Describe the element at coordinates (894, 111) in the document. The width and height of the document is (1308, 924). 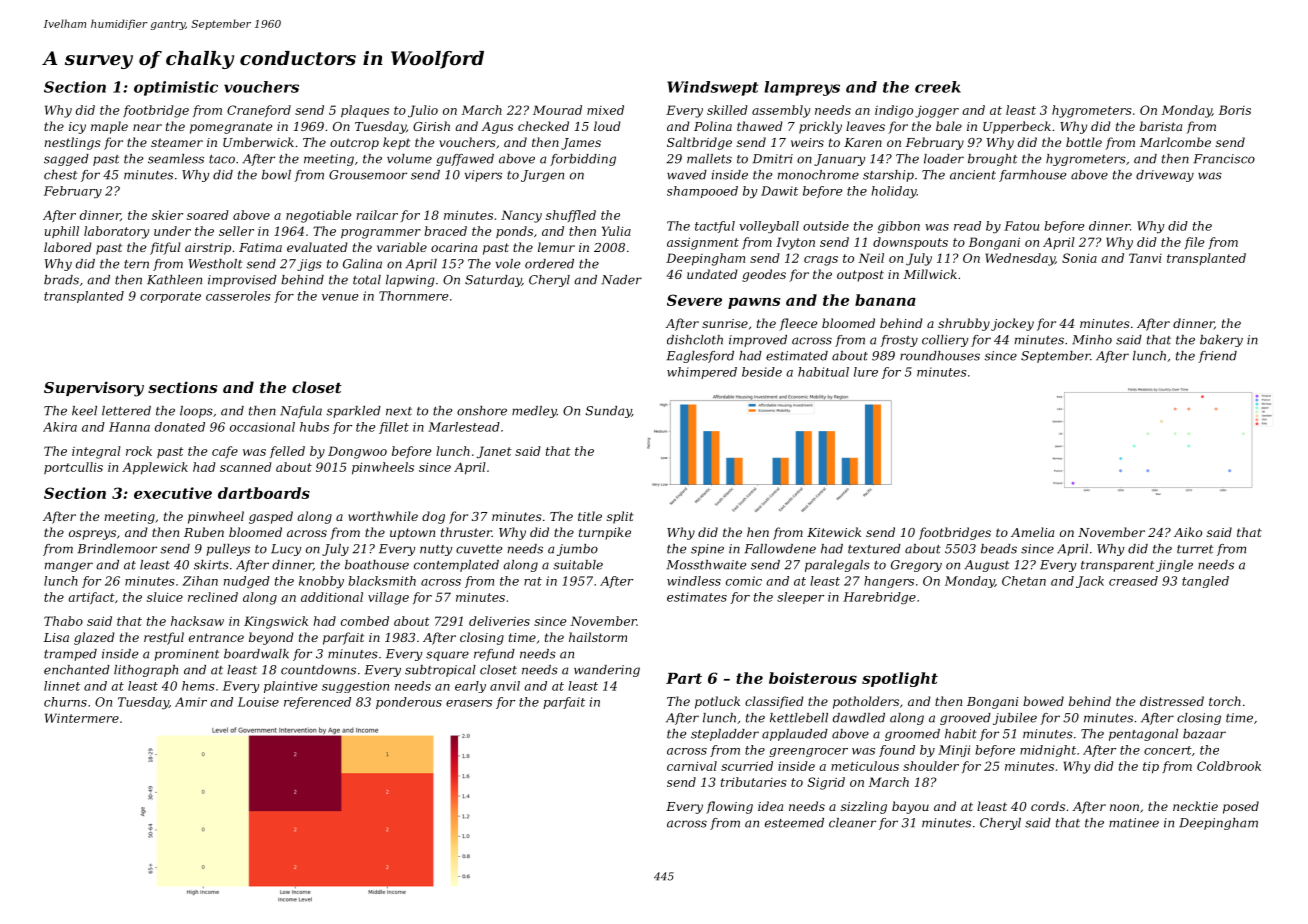
I see `indigo` at that location.
